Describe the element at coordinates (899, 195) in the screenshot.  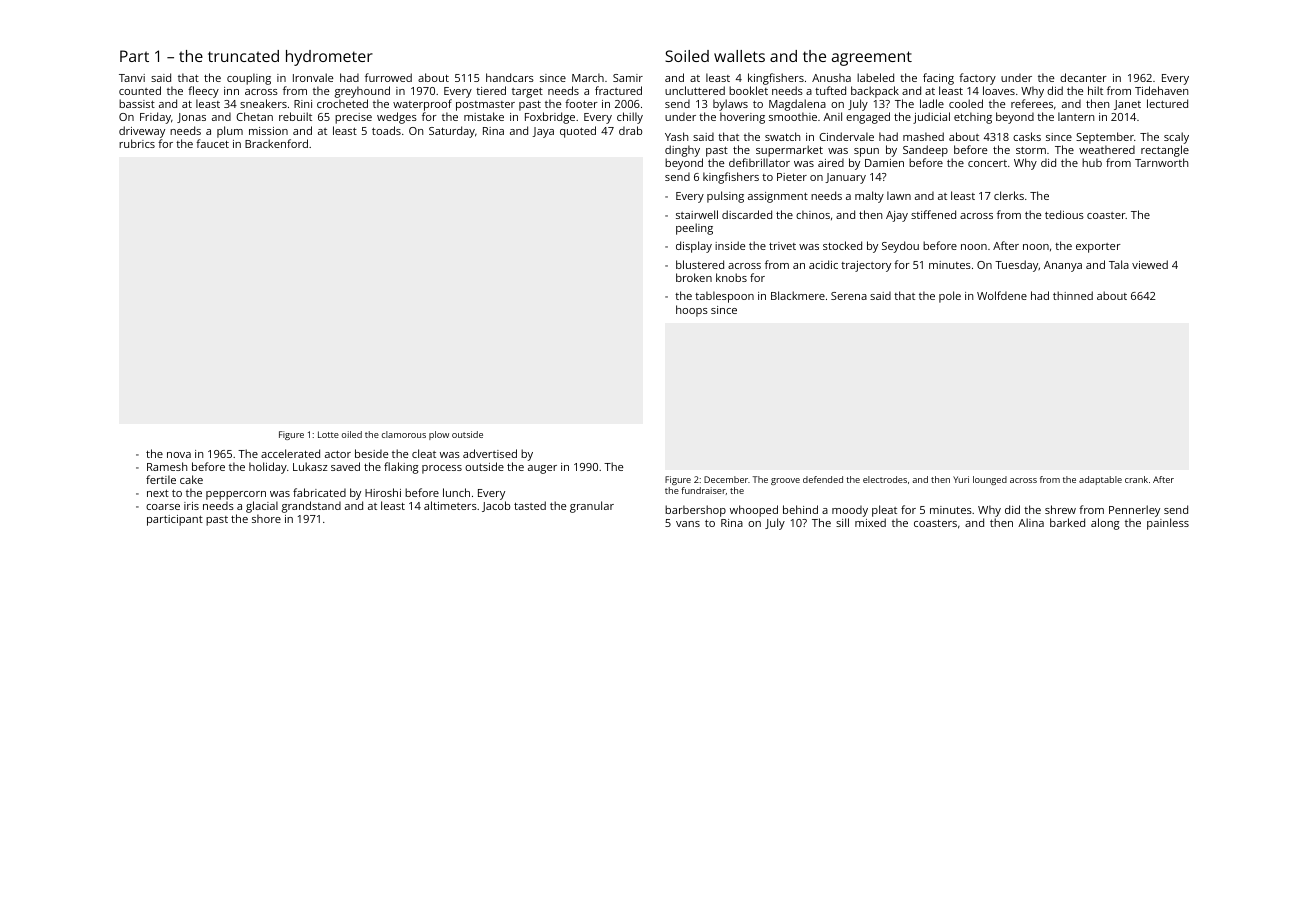
I see `lawn` at that location.
